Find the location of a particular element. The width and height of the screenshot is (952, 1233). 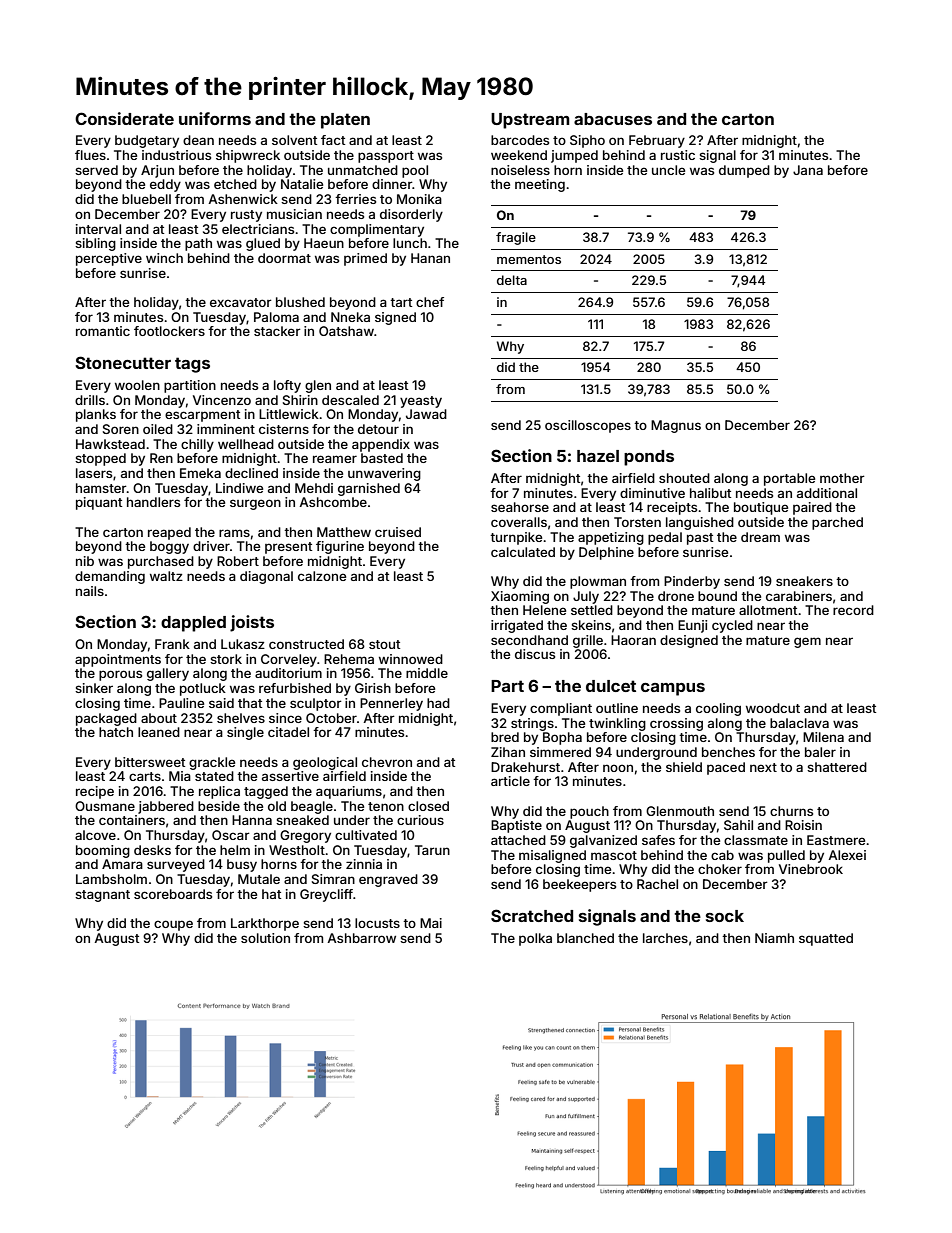

Magnus is located at coordinates (676, 426).
